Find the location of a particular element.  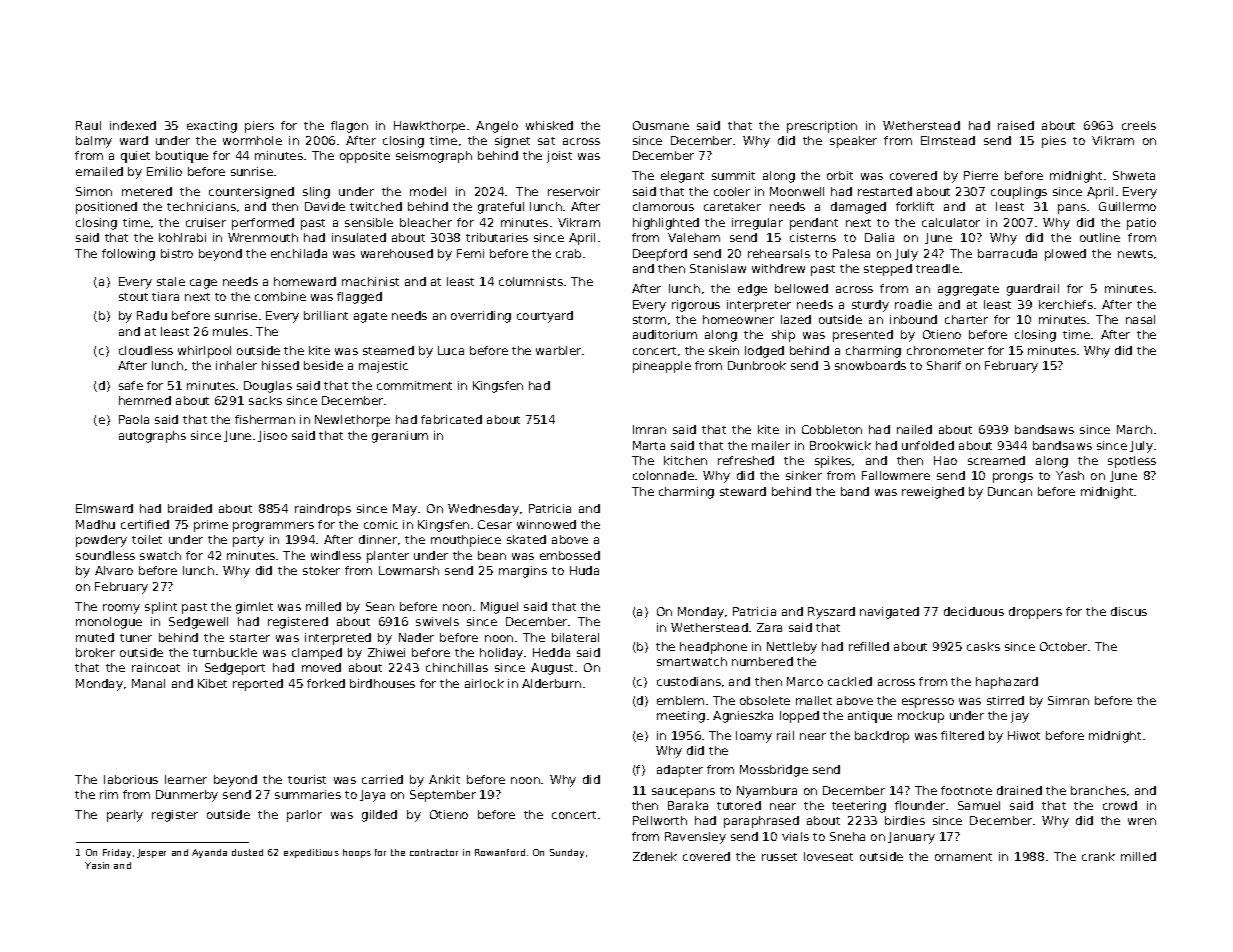

Zhiwei is located at coordinates (386, 652).
